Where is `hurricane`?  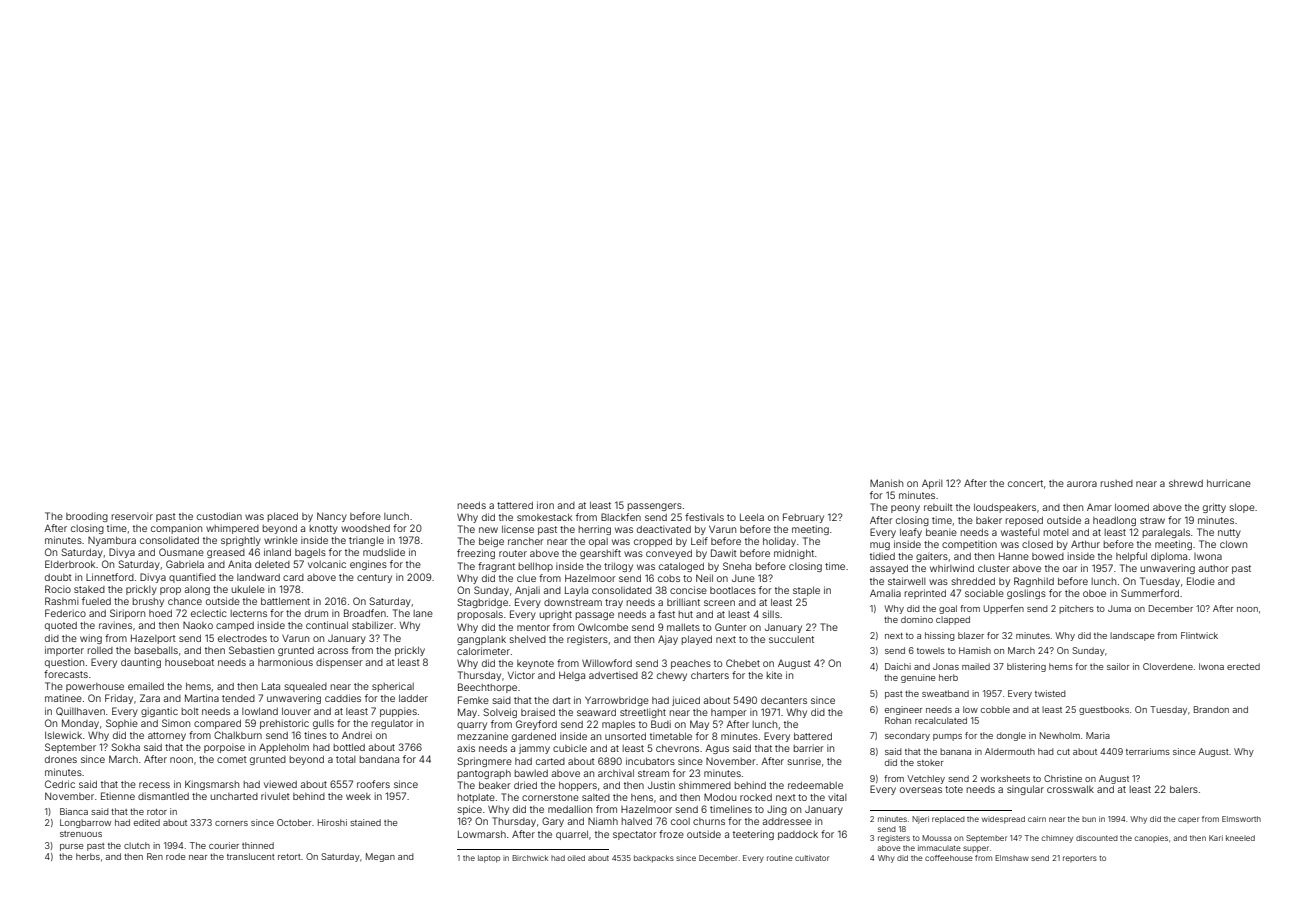 hurricane is located at coordinates (1229, 483).
